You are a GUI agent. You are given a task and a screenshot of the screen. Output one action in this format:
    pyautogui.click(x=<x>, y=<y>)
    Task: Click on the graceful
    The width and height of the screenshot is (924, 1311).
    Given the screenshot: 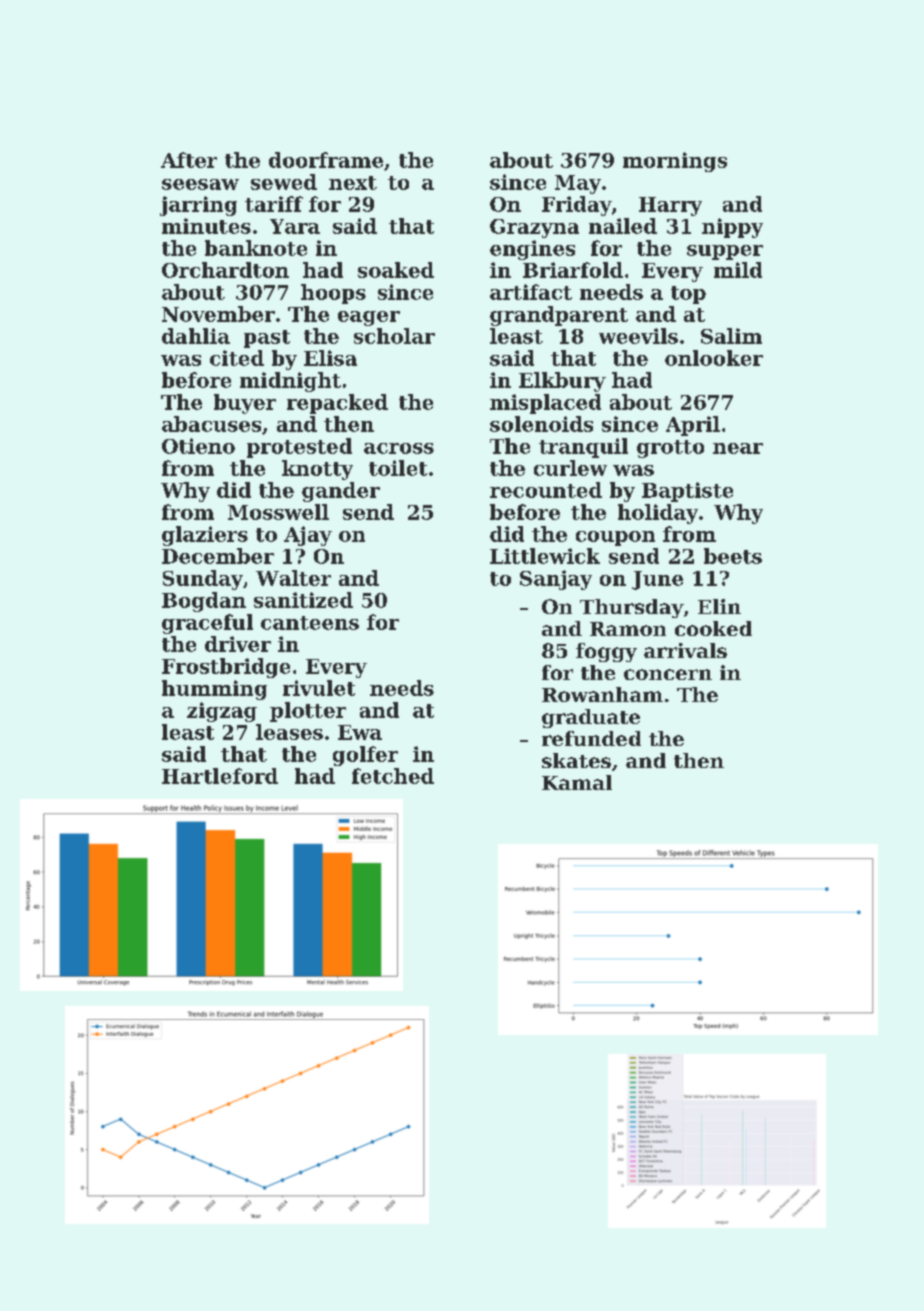 What is the action you would take?
    pyautogui.click(x=207, y=624)
